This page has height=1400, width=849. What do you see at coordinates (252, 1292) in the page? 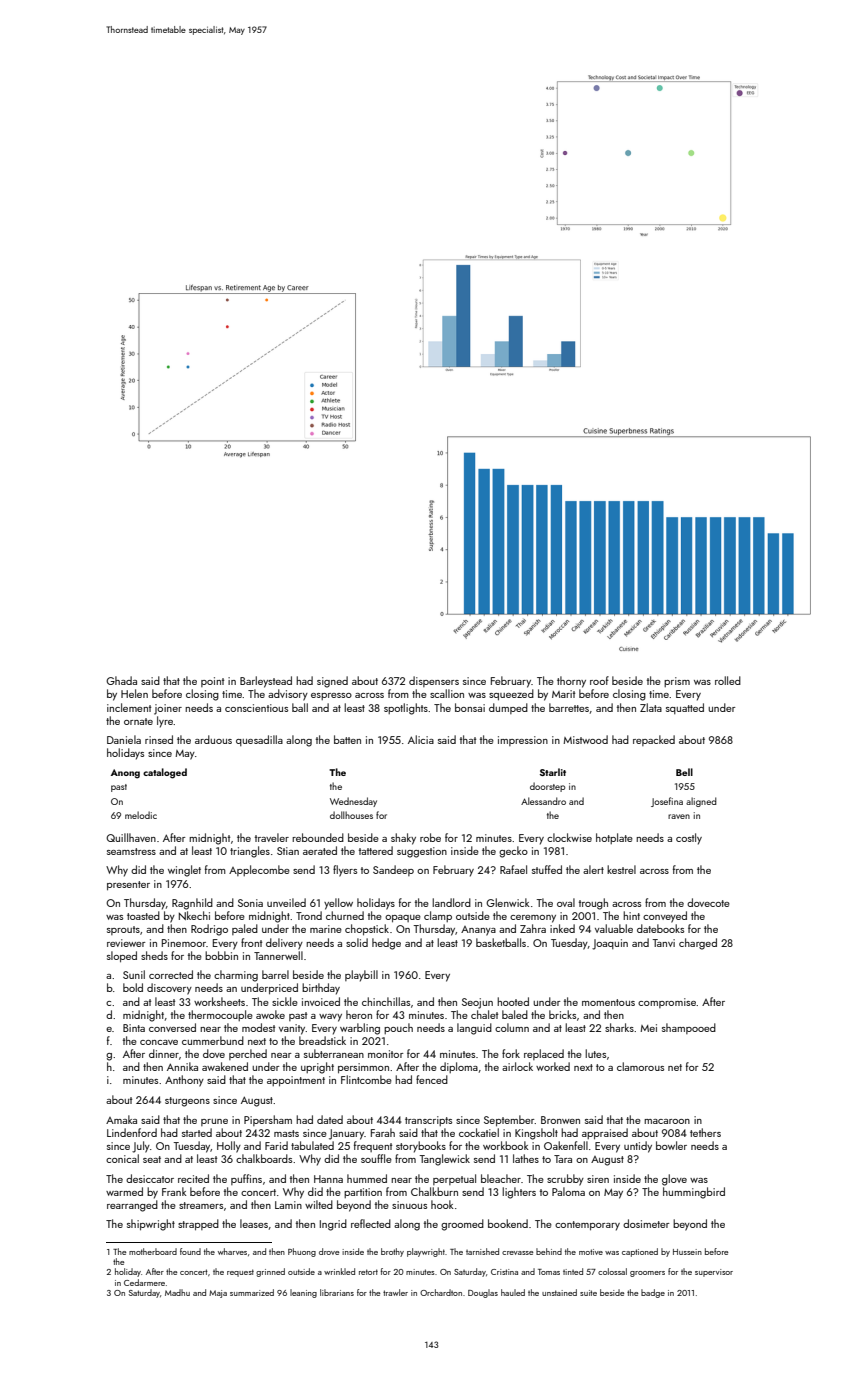
I see `summarized` at bounding box center [252, 1292].
